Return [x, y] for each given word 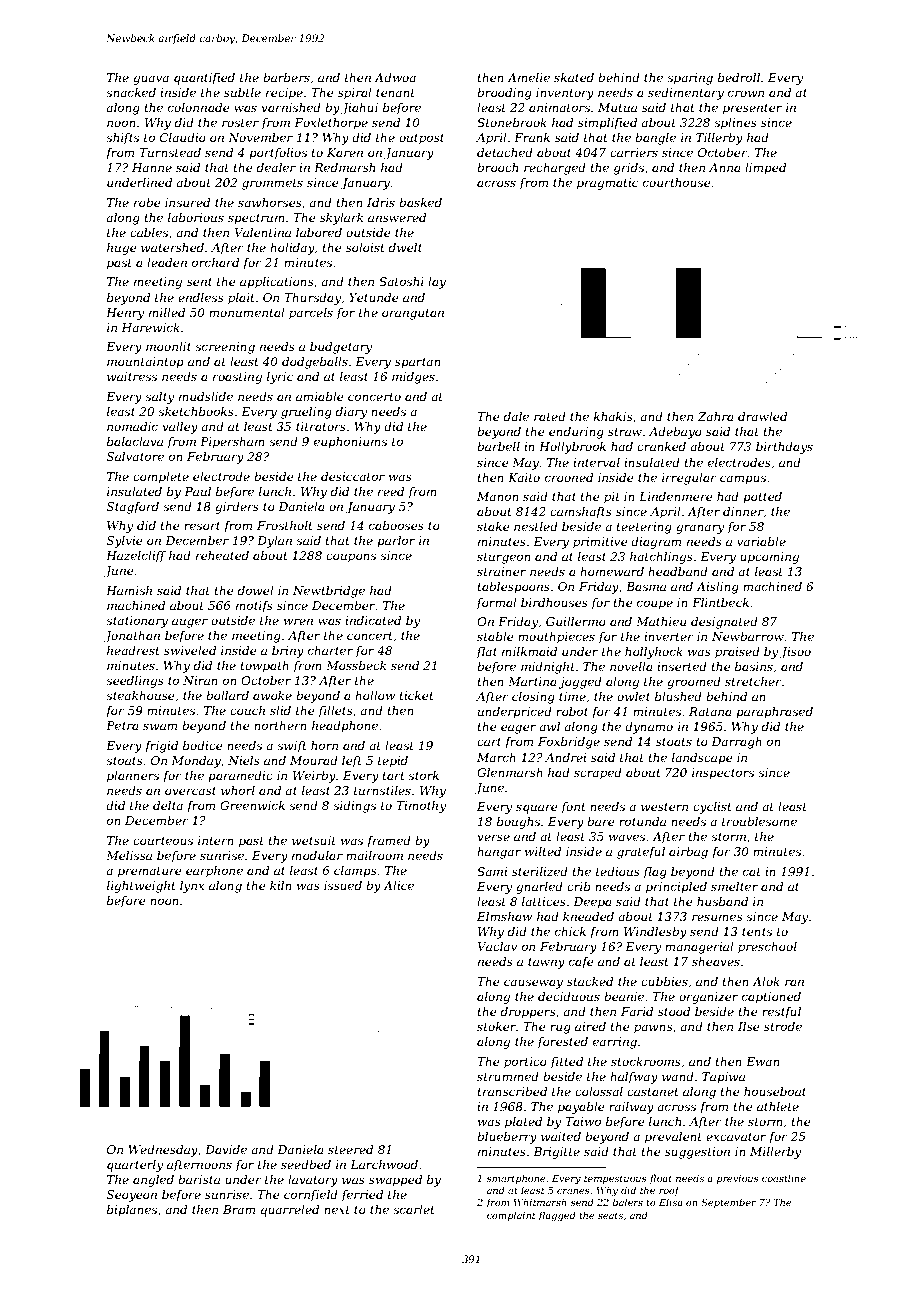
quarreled [290, 1211]
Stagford [133, 508]
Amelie [528, 77]
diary [351, 413]
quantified [204, 79]
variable [761, 541]
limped [765, 169]
